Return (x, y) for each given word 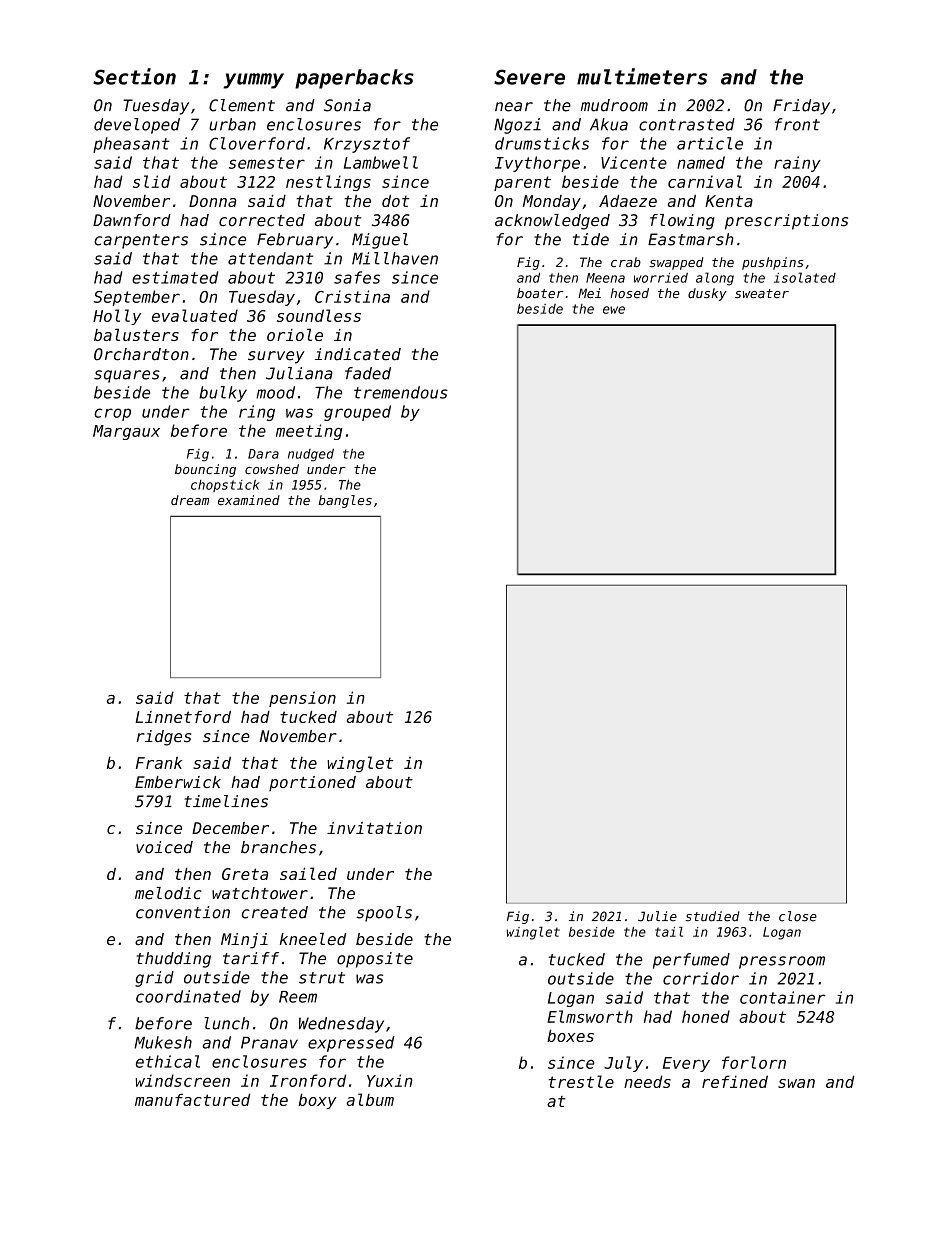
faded (368, 373)
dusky (707, 294)
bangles (345, 501)
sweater (762, 293)
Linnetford (183, 717)
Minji (244, 941)
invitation (374, 828)
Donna (213, 201)
